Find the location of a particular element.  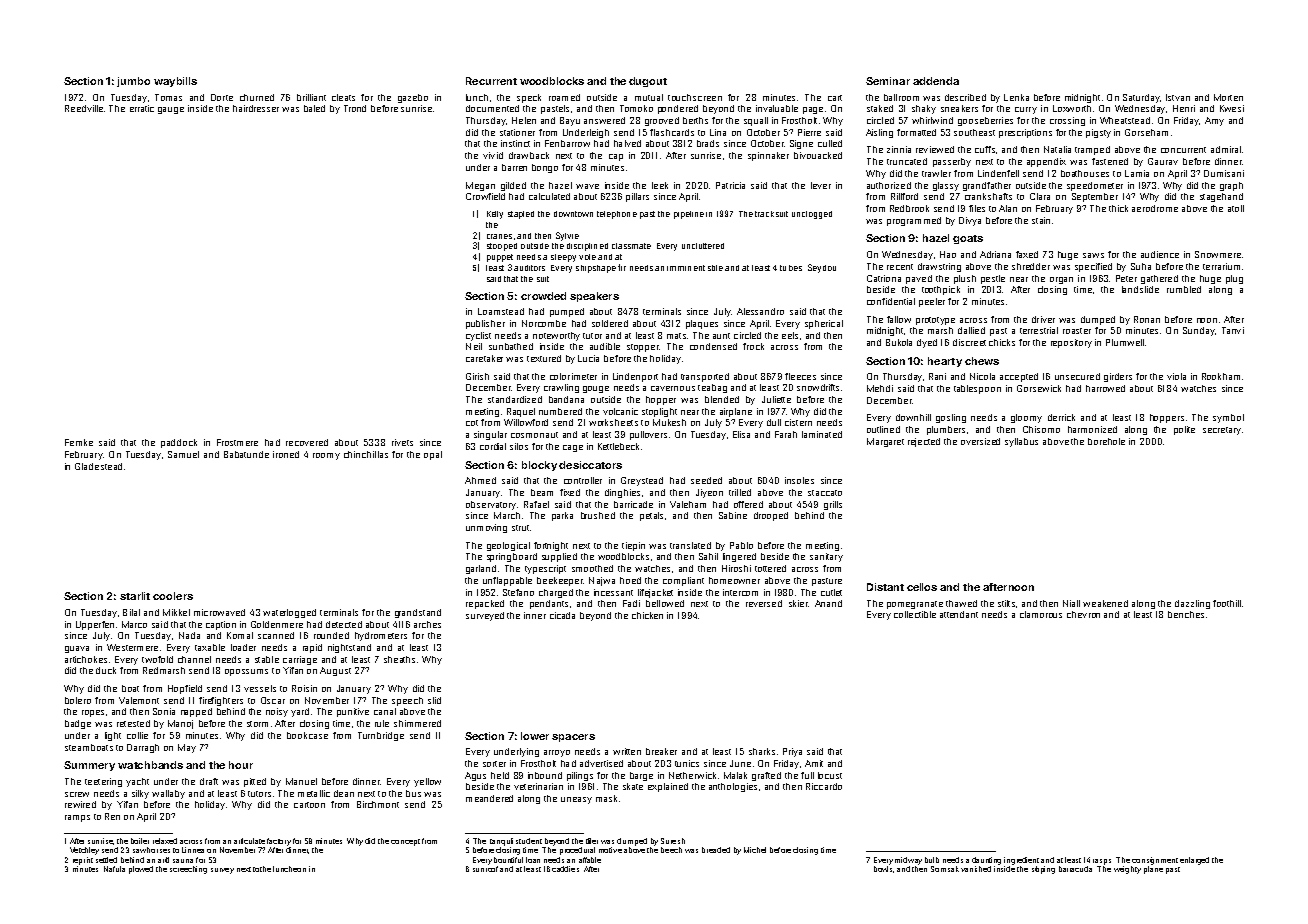

cyclist is located at coordinates (478, 336).
